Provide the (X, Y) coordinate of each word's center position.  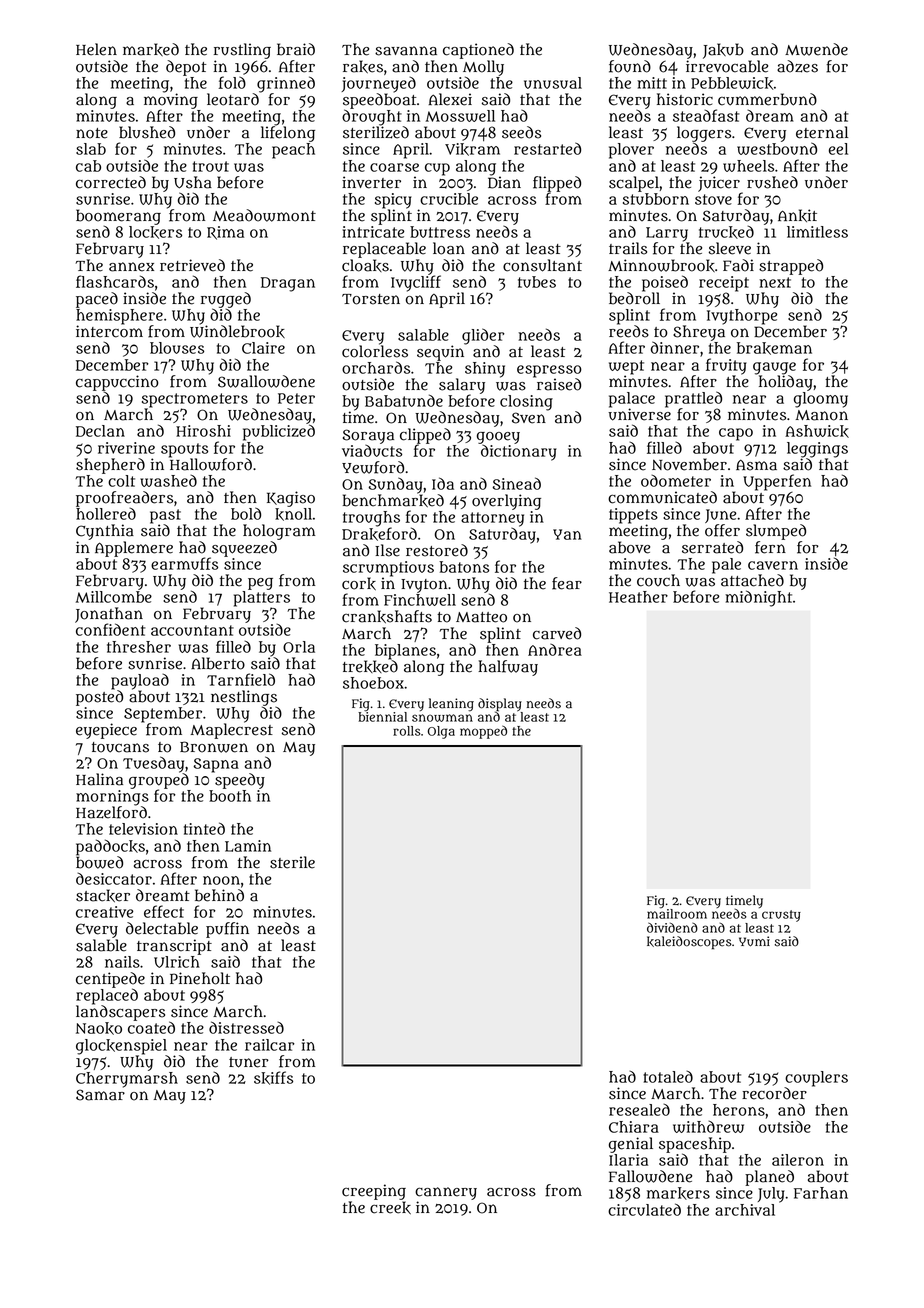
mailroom (677, 913)
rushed (772, 182)
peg (260, 584)
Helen (96, 49)
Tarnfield (241, 679)
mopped (483, 732)
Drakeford (379, 534)
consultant (542, 265)
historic (685, 99)
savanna (406, 51)
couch (658, 580)
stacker (103, 895)
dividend (672, 927)
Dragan (288, 284)
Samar (100, 1095)
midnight (758, 598)
